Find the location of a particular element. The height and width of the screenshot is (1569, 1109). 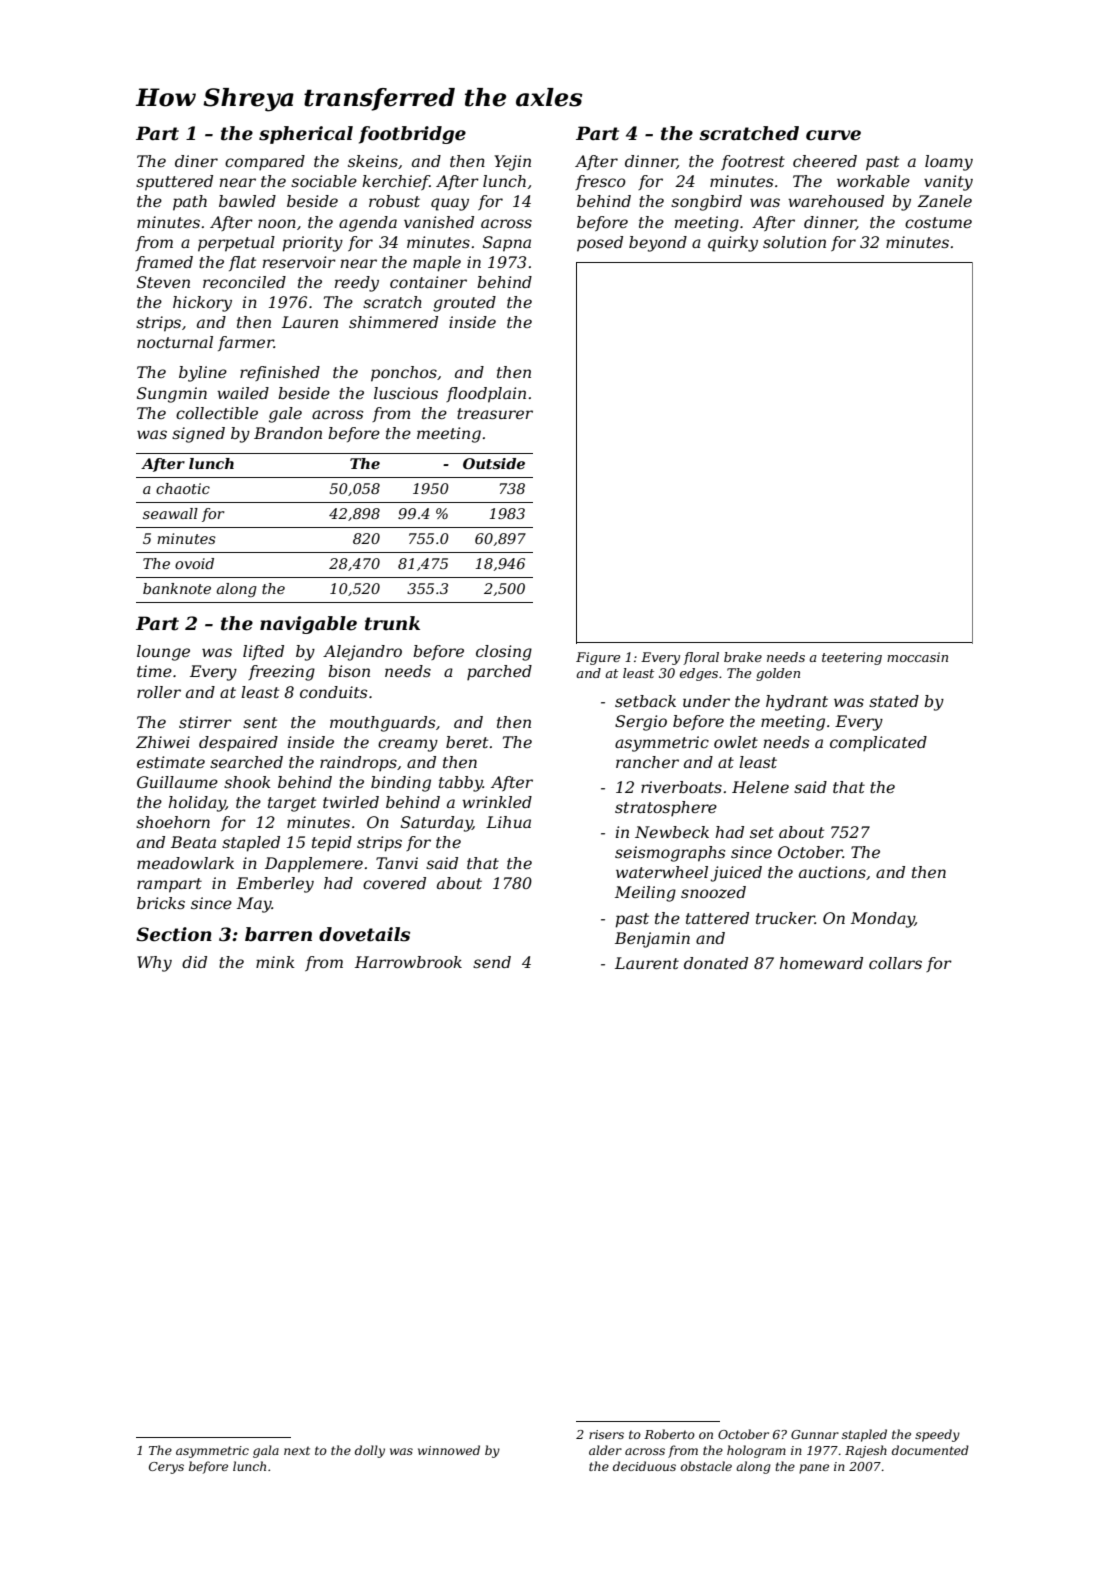

Meiling is located at coordinates (645, 894).
